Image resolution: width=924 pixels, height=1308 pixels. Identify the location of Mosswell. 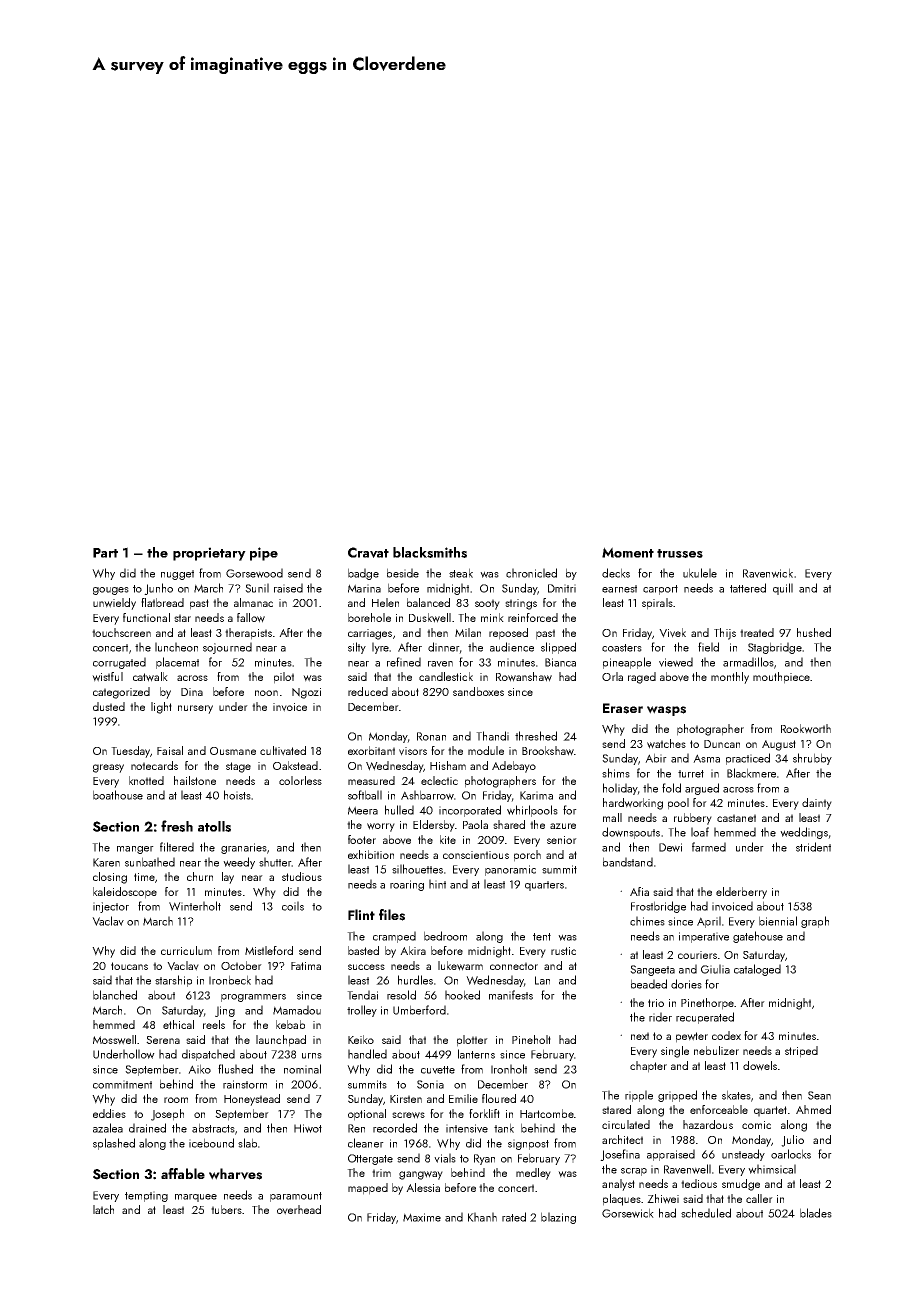
(114, 1040).
